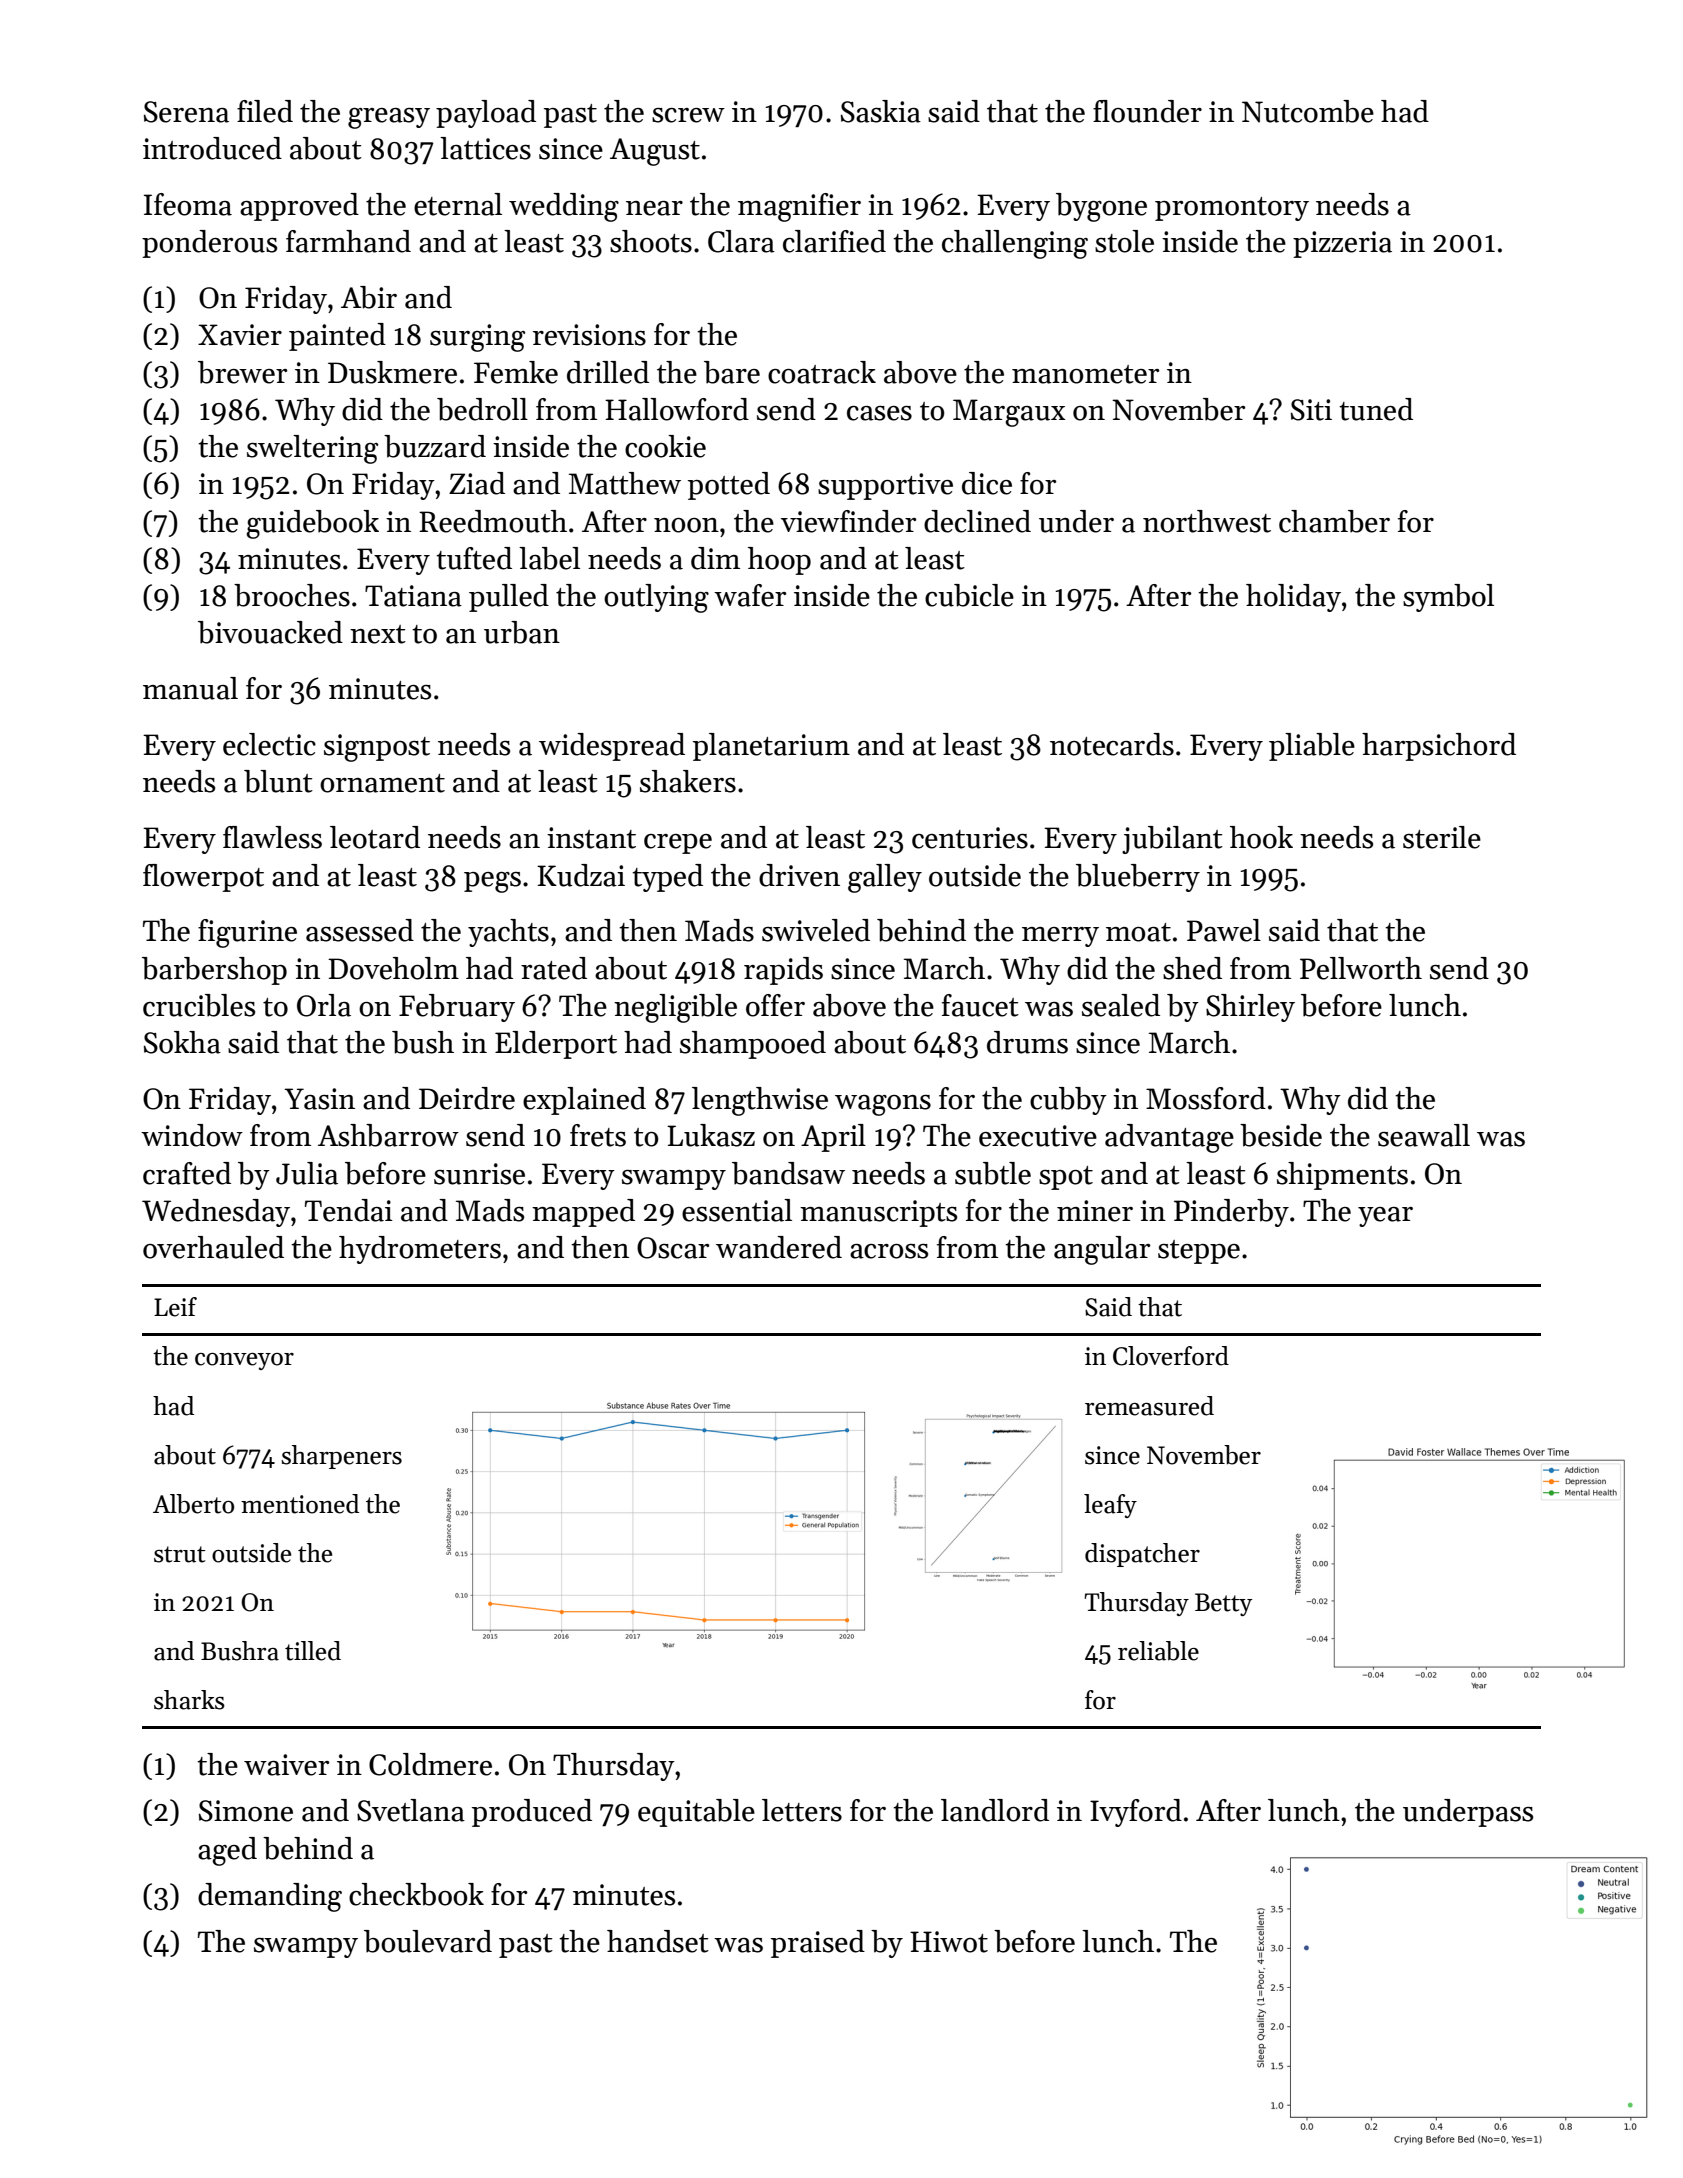 This screenshot has height=2178, width=1683. What do you see at coordinates (1110, 1506) in the screenshot?
I see `leafy` at bounding box center [1110, 1506].
